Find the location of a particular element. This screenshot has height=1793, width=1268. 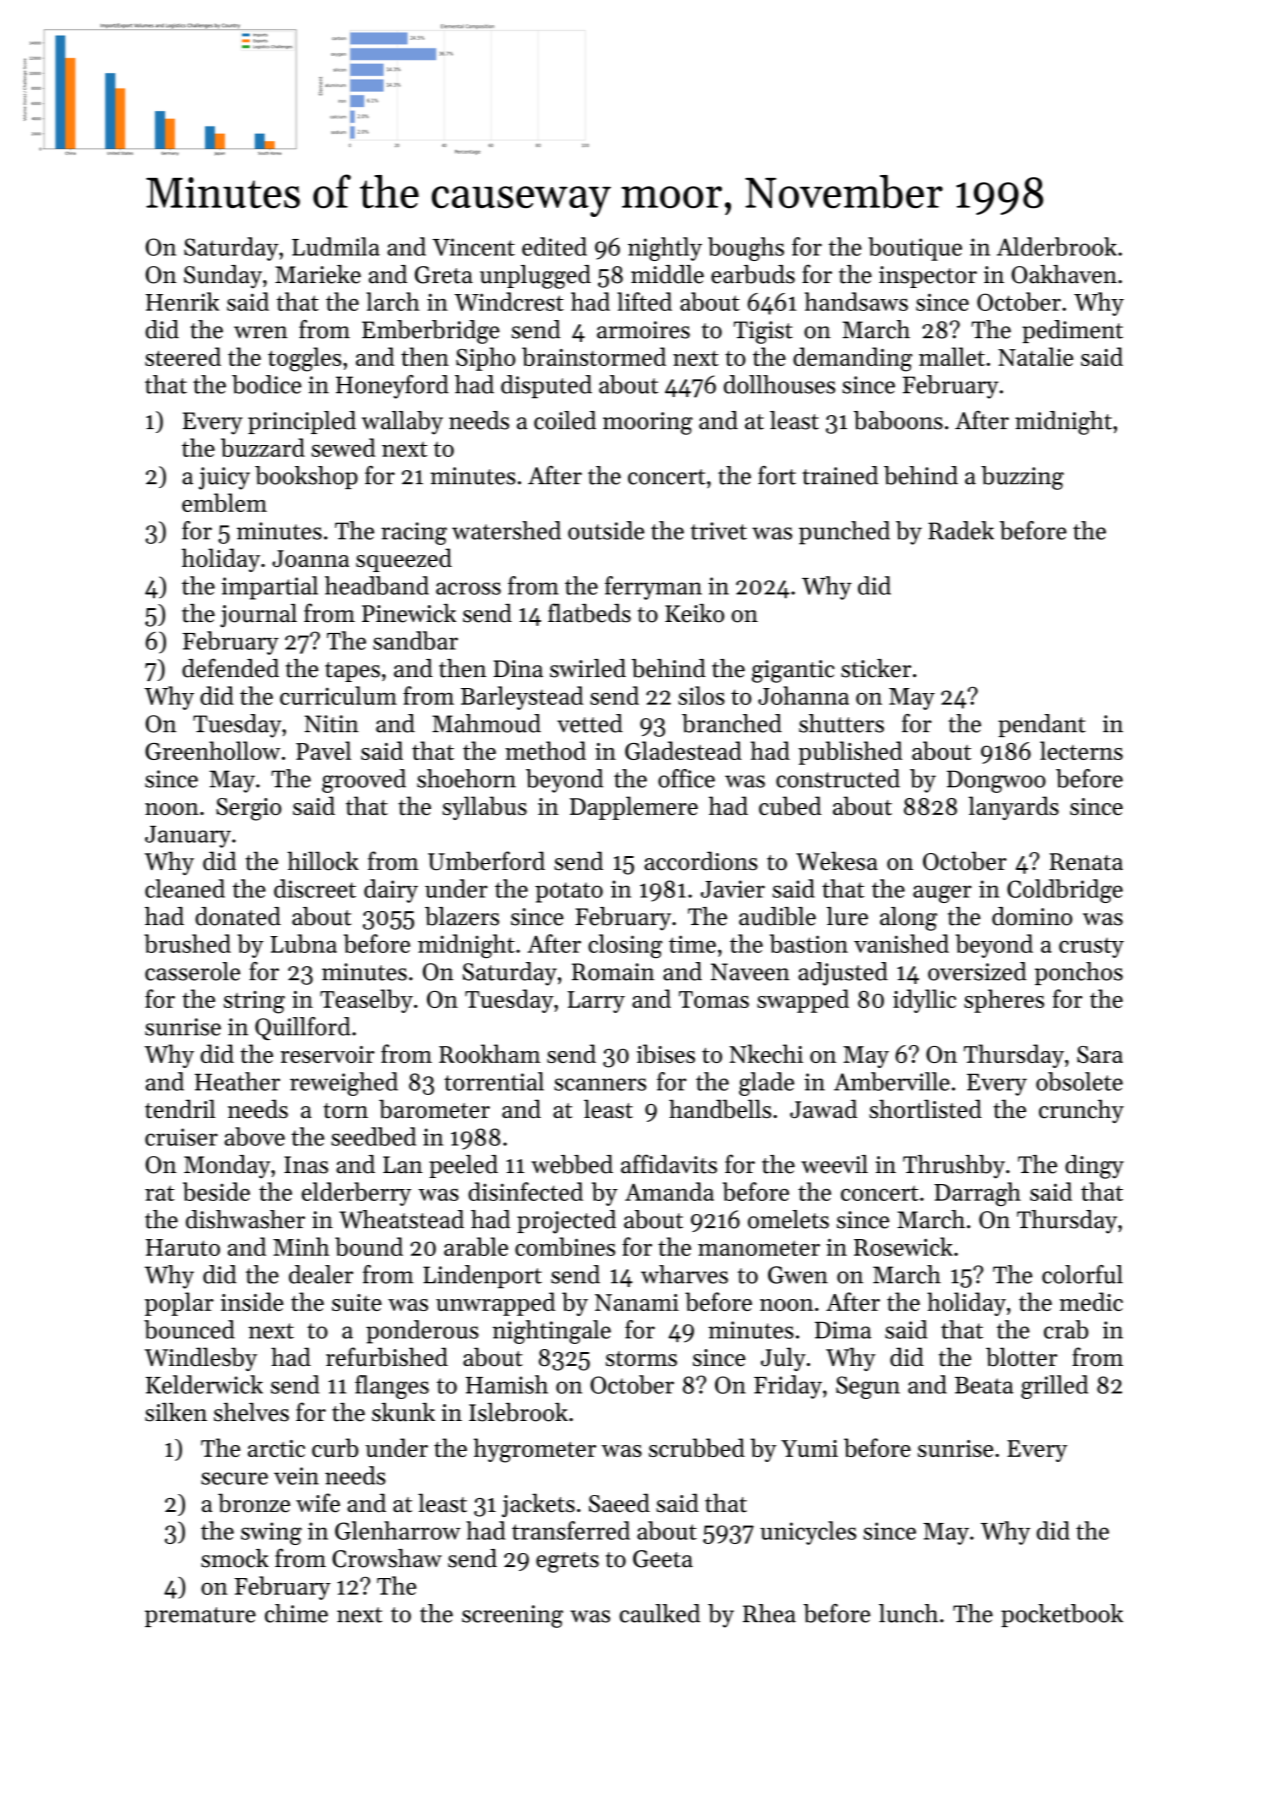

buzzing is located at coordinates (1022, 478).
